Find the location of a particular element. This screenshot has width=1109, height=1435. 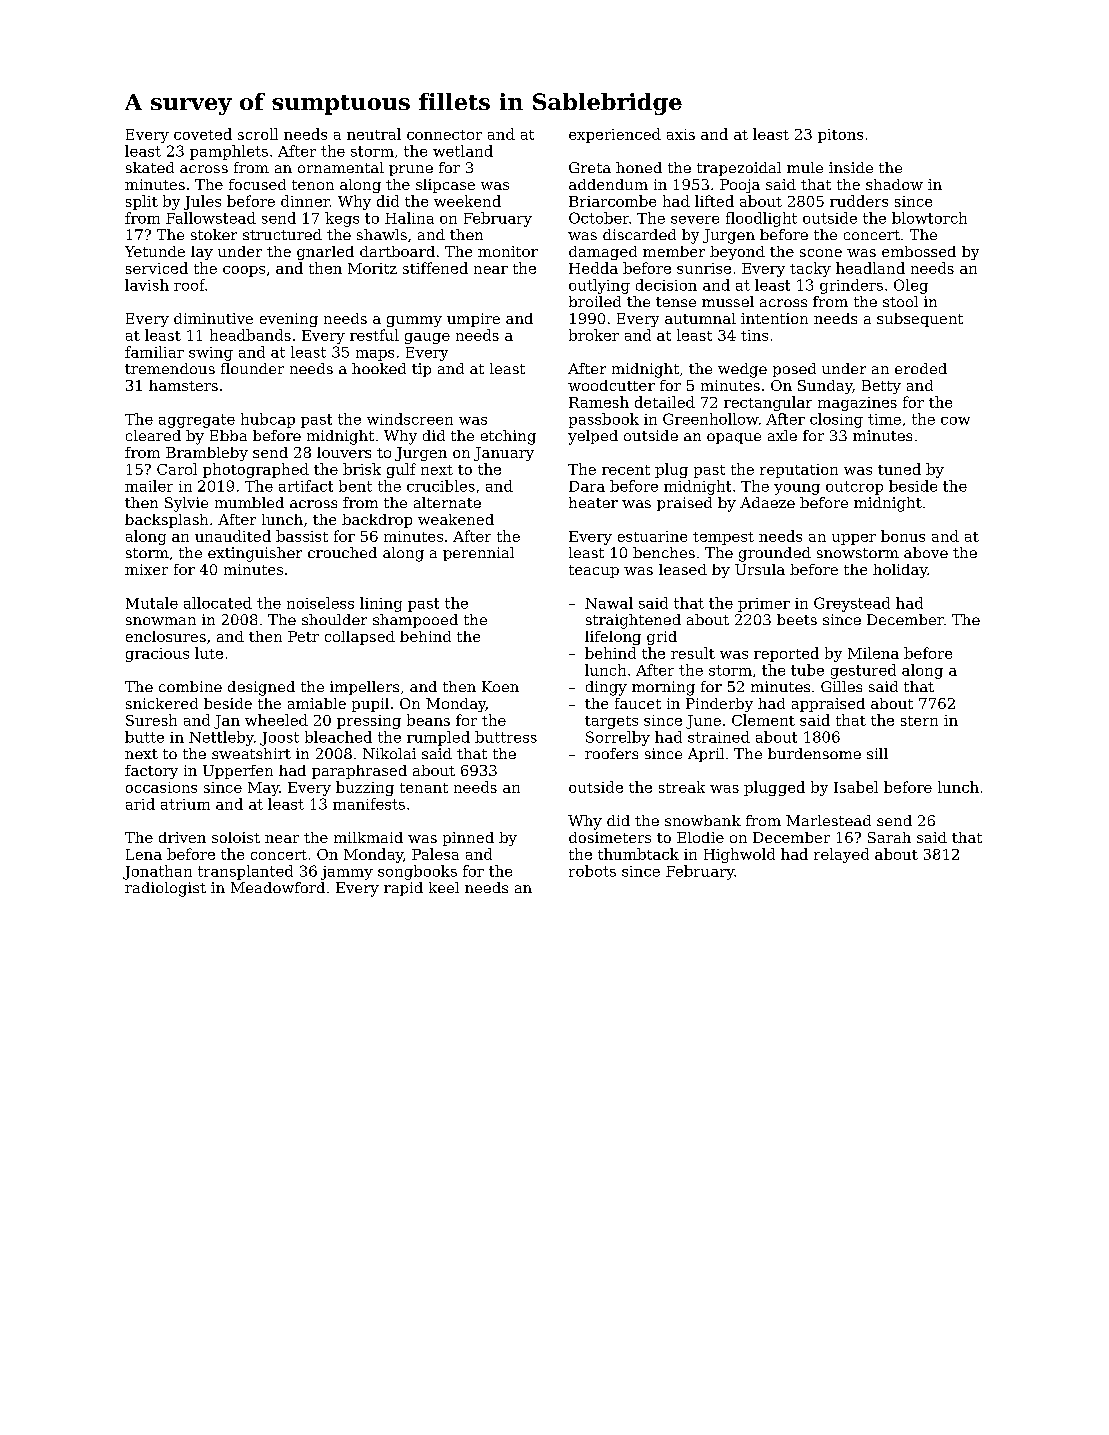

Adaeze is located at coordinates (767, 502).
